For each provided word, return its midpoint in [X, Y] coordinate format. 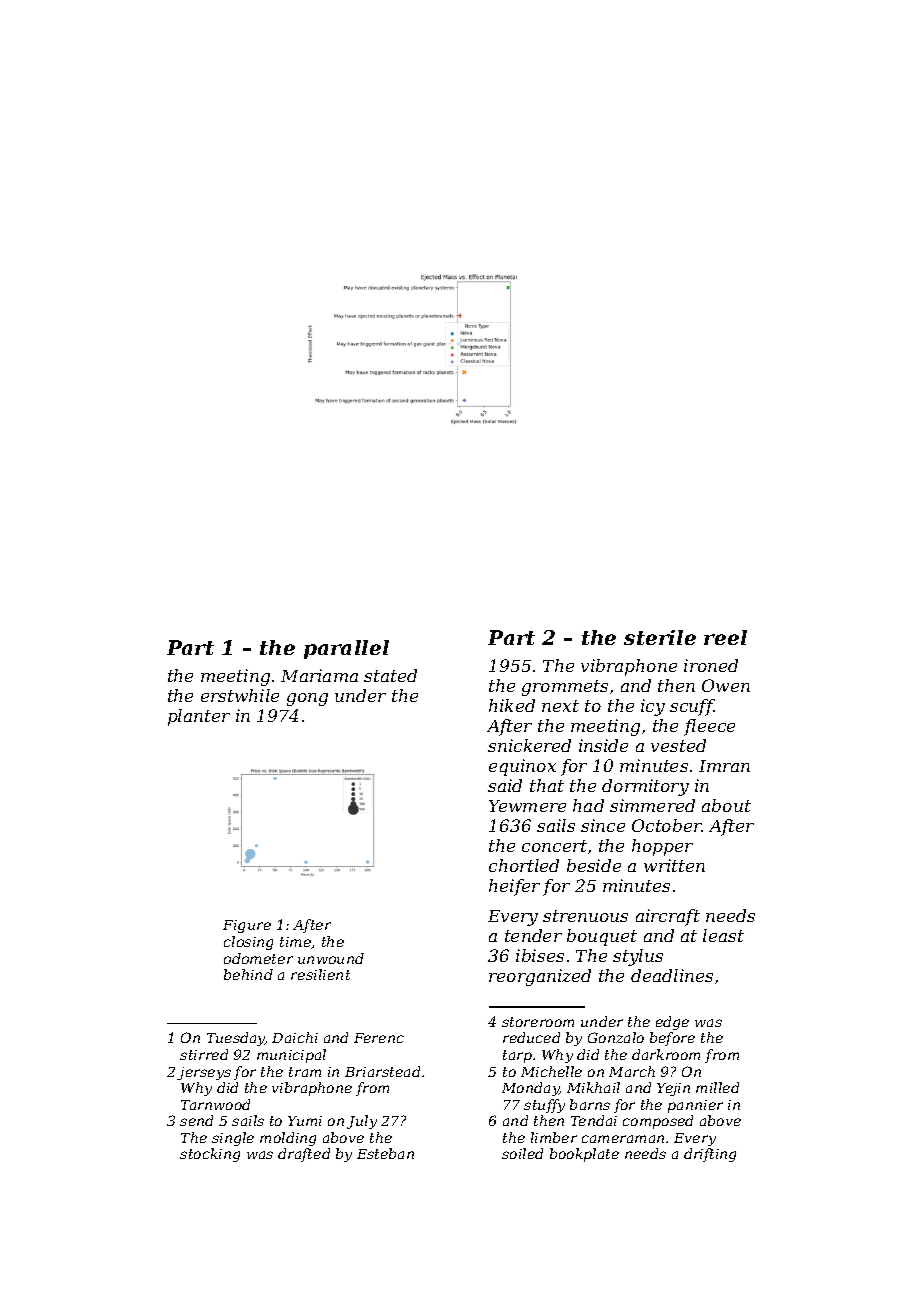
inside [603, 745]
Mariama [319, 675]
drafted [304, 1155]
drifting [710, 1155]
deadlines [672, 975]
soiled [522, 1153]
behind [248, 974]
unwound [331, 958]
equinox [522, 767]
